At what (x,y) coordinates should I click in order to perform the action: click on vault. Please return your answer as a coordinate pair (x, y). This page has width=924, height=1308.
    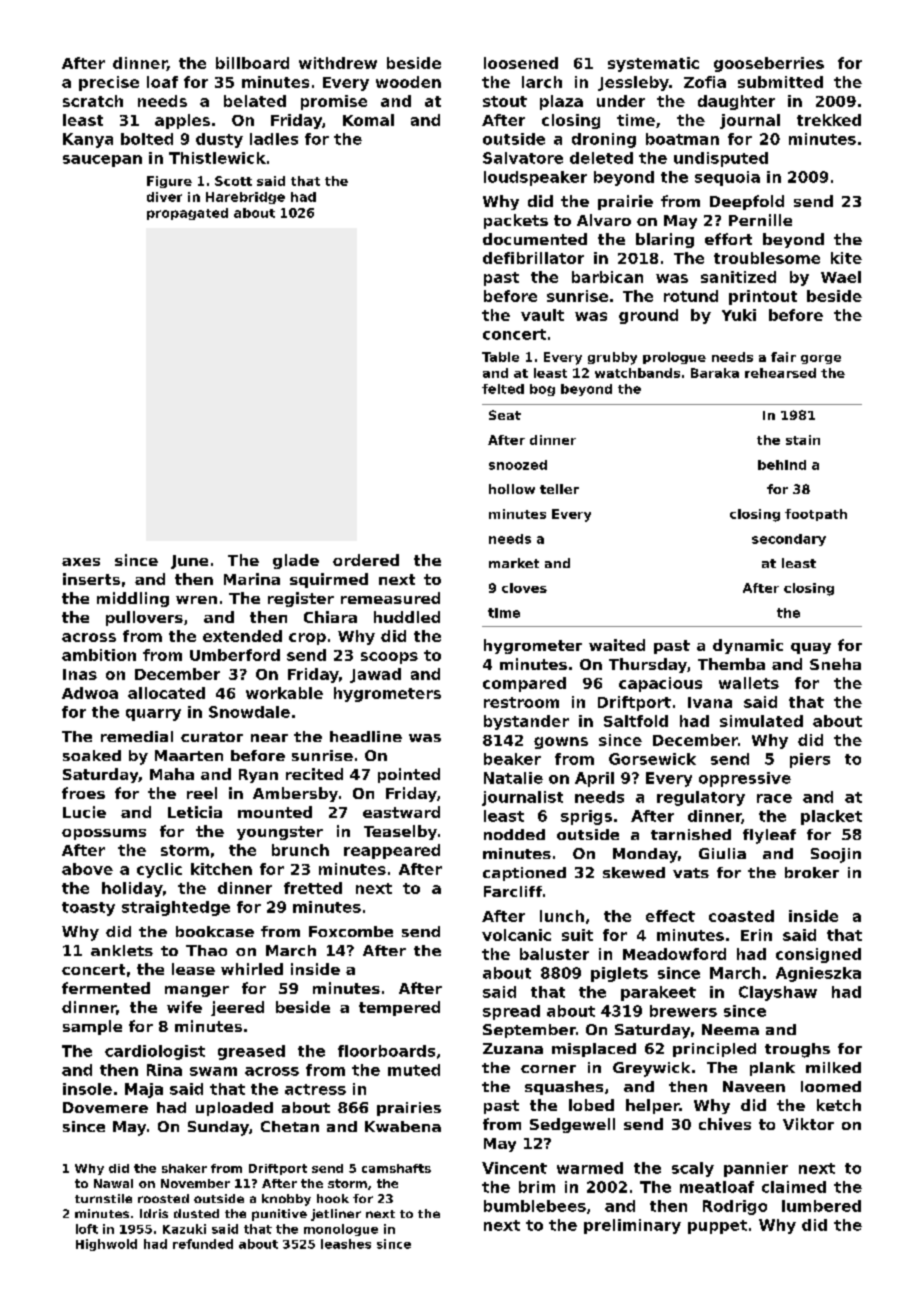
    Looking at the image, I should click on (542, 315).
